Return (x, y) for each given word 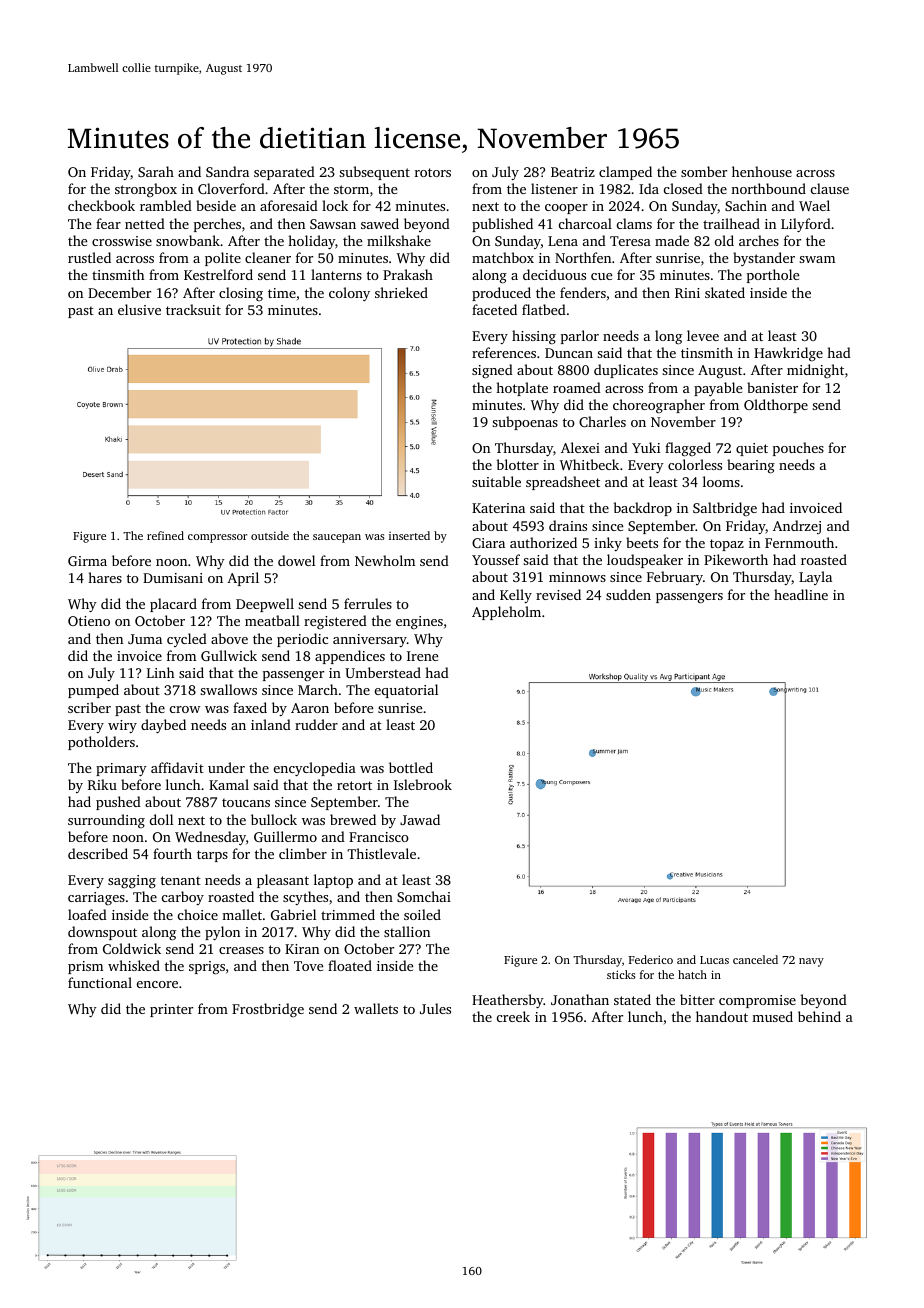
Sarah (156, 171)
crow (185, 709)
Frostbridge (268, 1010)
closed (683, 188)
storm (351, 189)
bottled (411, 767)
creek (513, 1016)
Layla (815, 578)
